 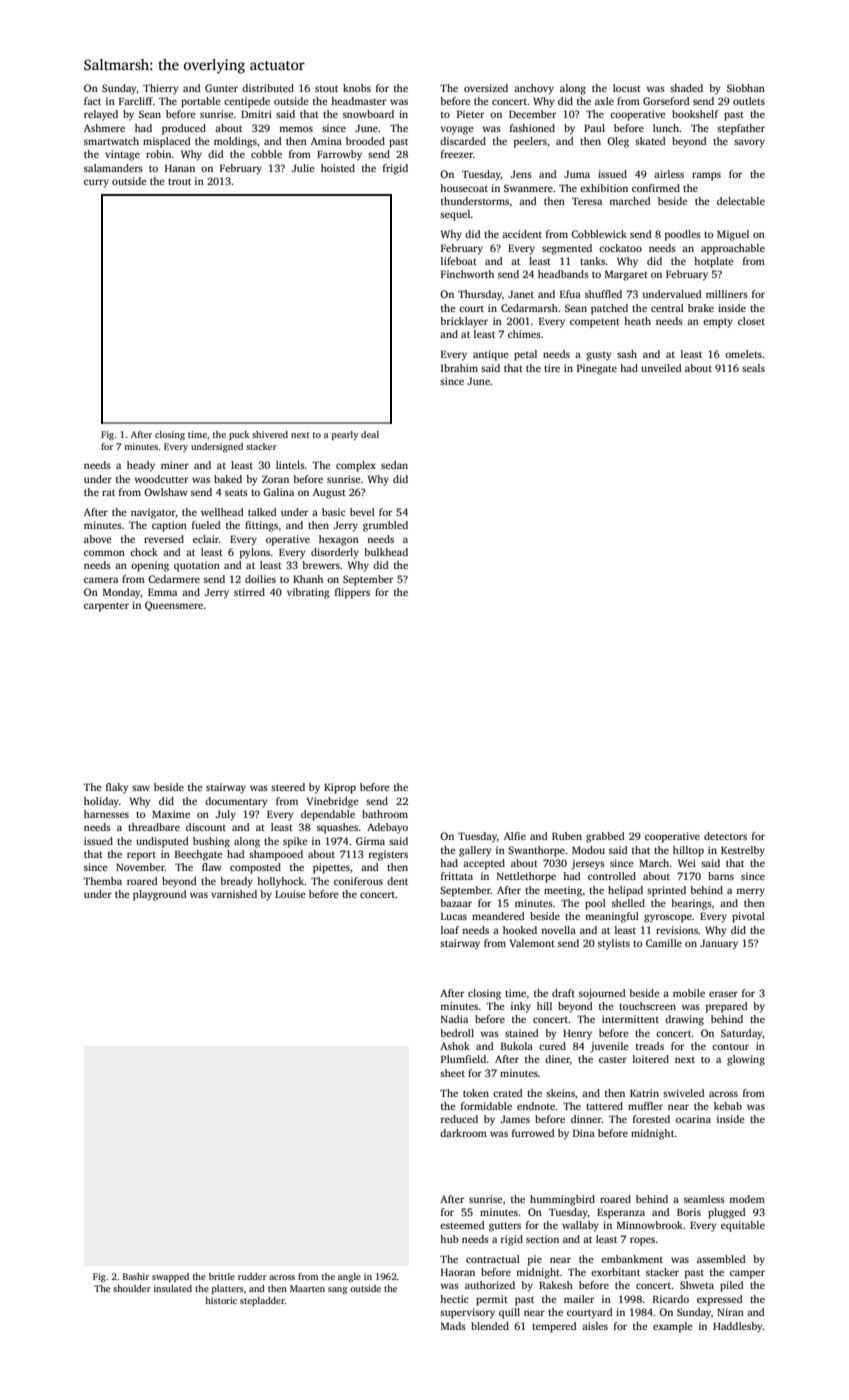 I want to click on forested, so click(x=651, y=1119).
